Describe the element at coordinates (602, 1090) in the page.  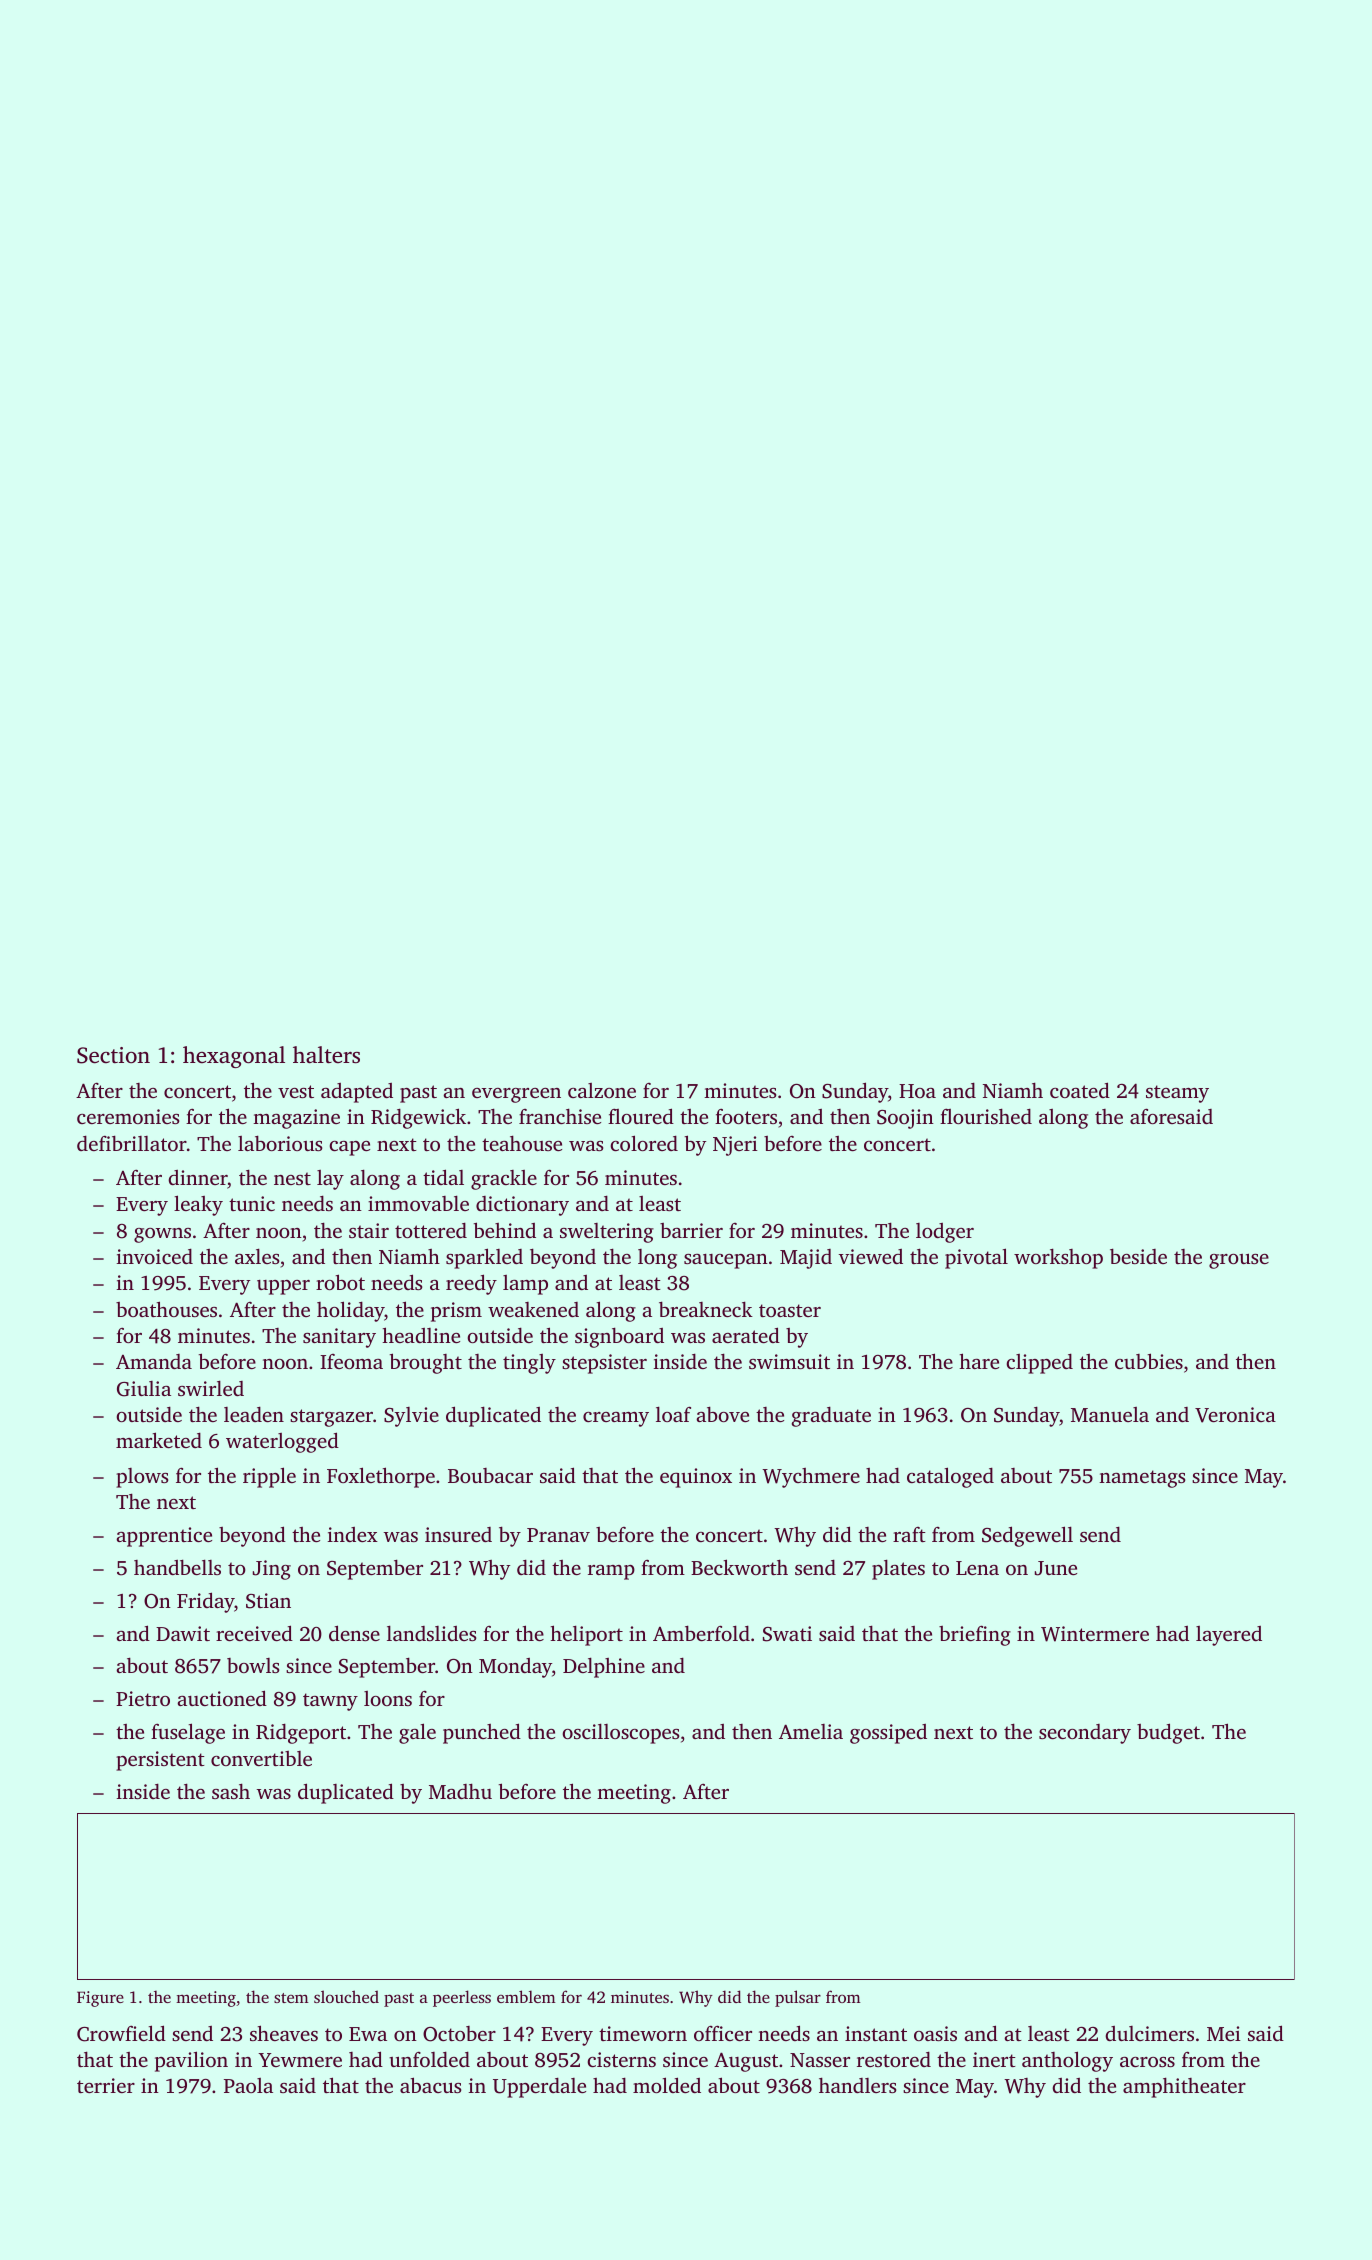
I see `calzone` at that location.
